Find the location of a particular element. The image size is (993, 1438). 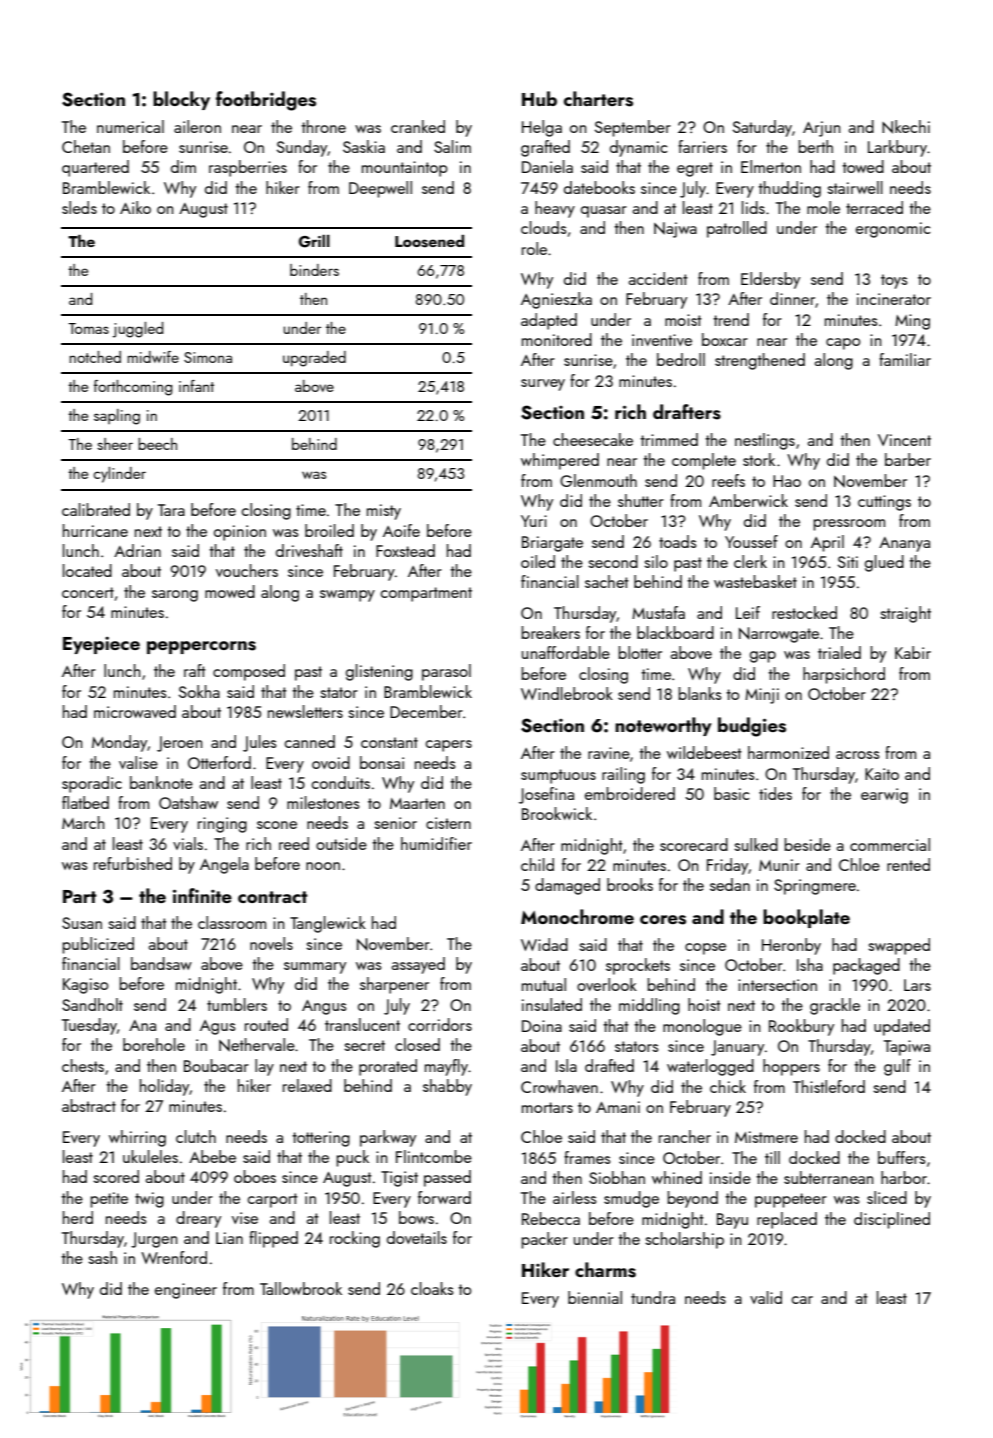

replaced is located at coordinates (787, 1220).
